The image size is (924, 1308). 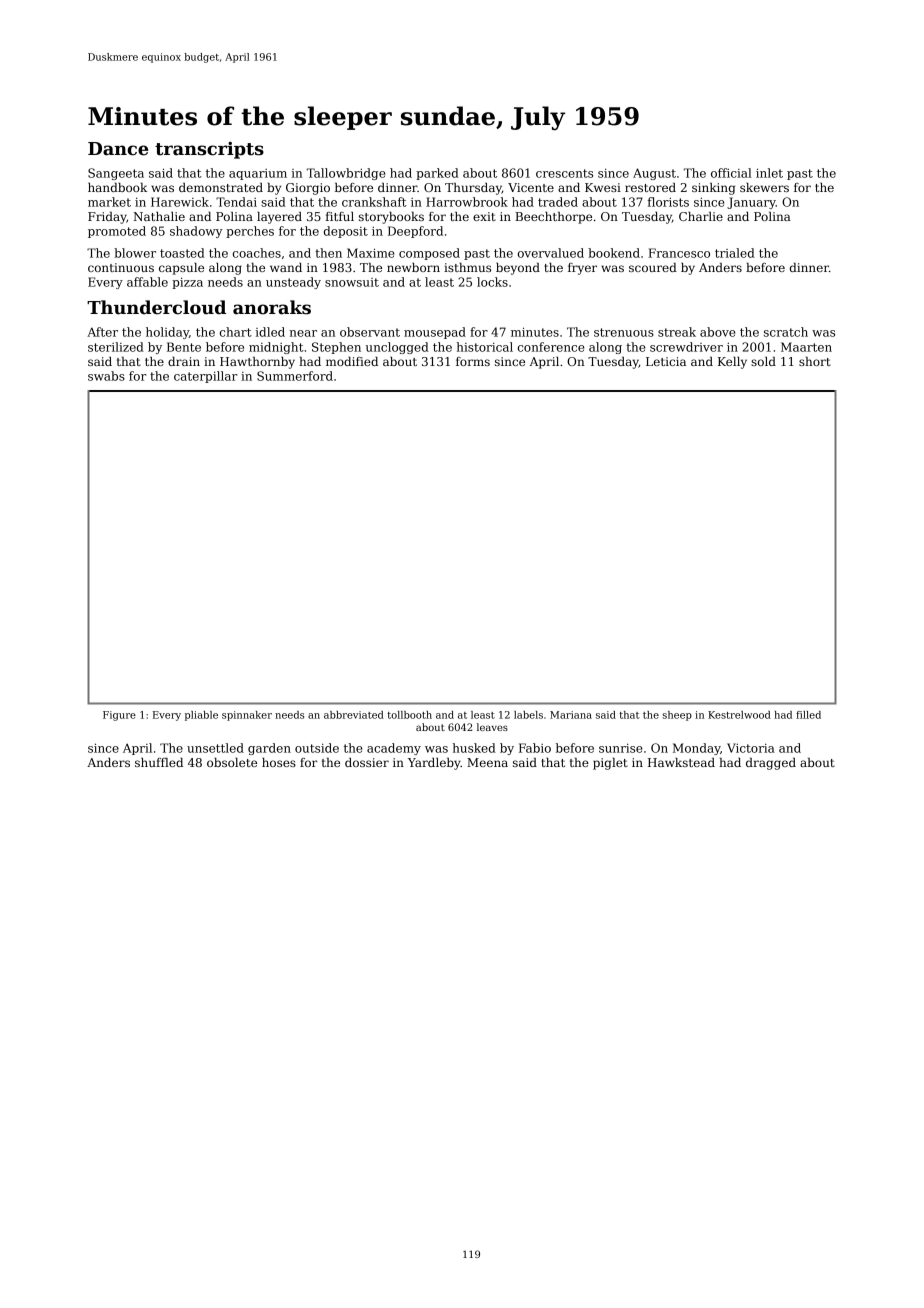 What do you see at coordinates (732, 363) in the image?
I see `Kelly` at bounding box center [732, 363].
